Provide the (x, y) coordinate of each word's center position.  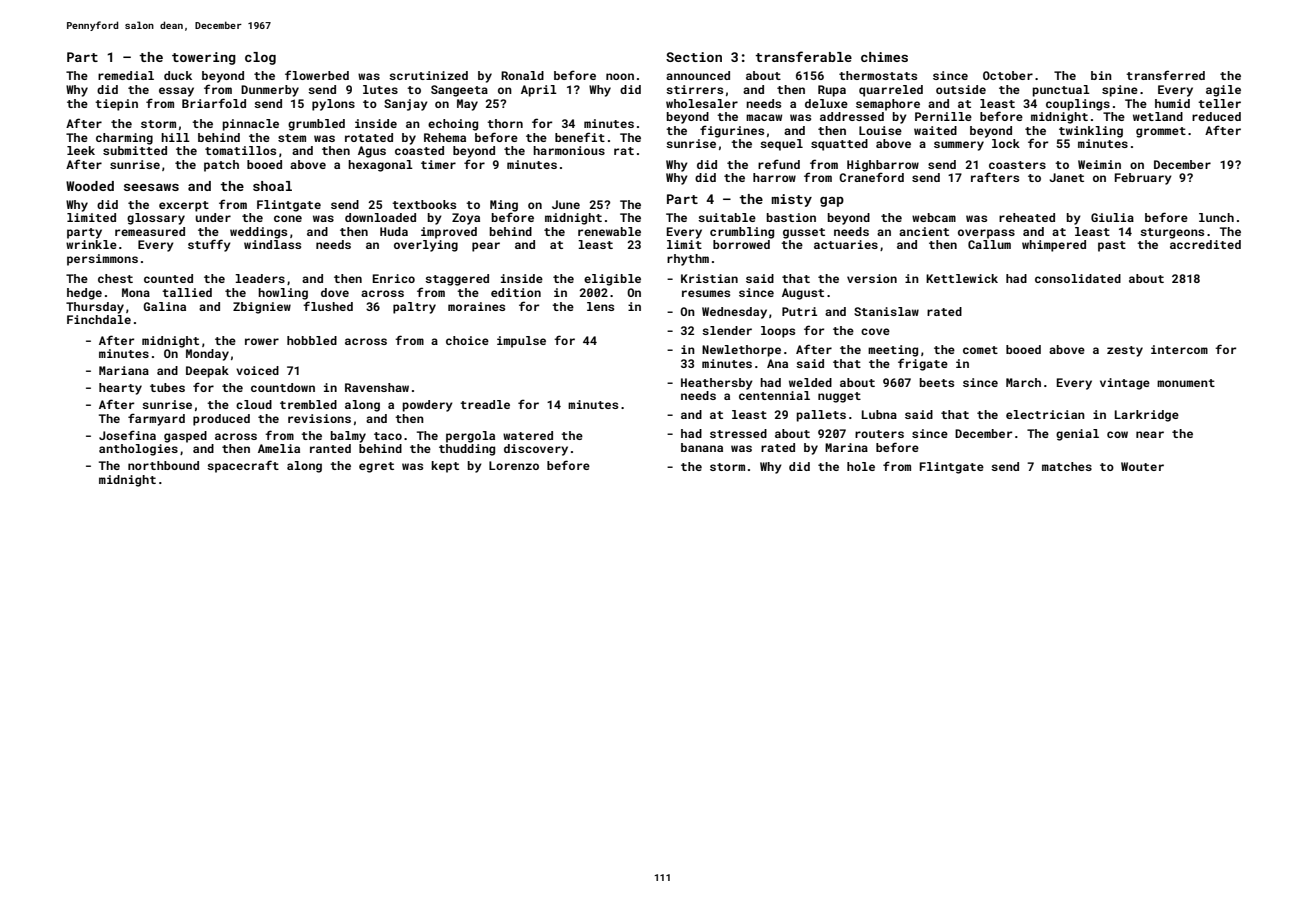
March (1023, 382)
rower (262, 341)
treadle (485, 404)
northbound (163, 465)
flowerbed (317, 75)
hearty (120, 389)
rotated (369, 137)
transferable (803, 56)
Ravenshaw (377, 387)
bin (1101, 75)
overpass (986, 234)
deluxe (826, 103)
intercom (1179, 349)
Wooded (90, 186)
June (566, 204)
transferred (1165, 75)
